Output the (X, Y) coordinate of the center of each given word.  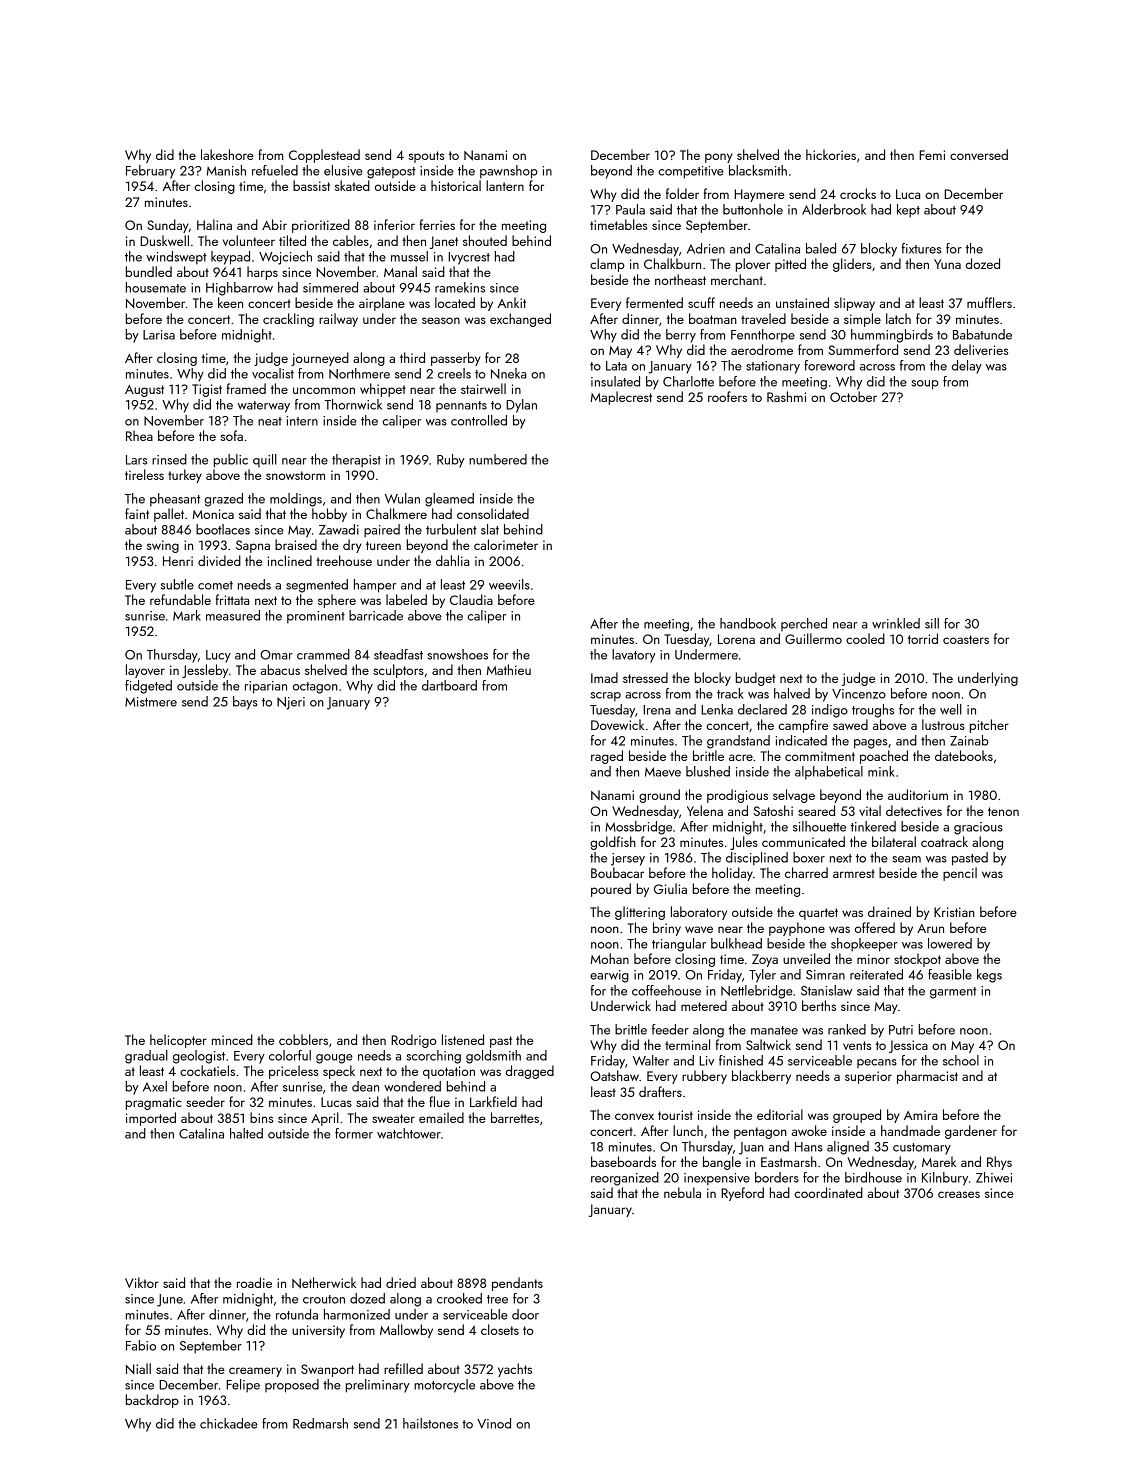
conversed (979, 154)
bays (245, 703)
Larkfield (493, 1101)
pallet (169, 515)
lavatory (634, 656)
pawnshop (509, 172)
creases (959, 1194)
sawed (850, 724)
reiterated (876, 974)
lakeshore (227, 154)
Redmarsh (320, 1423)
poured (611, 890)
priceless (293, 1072)
